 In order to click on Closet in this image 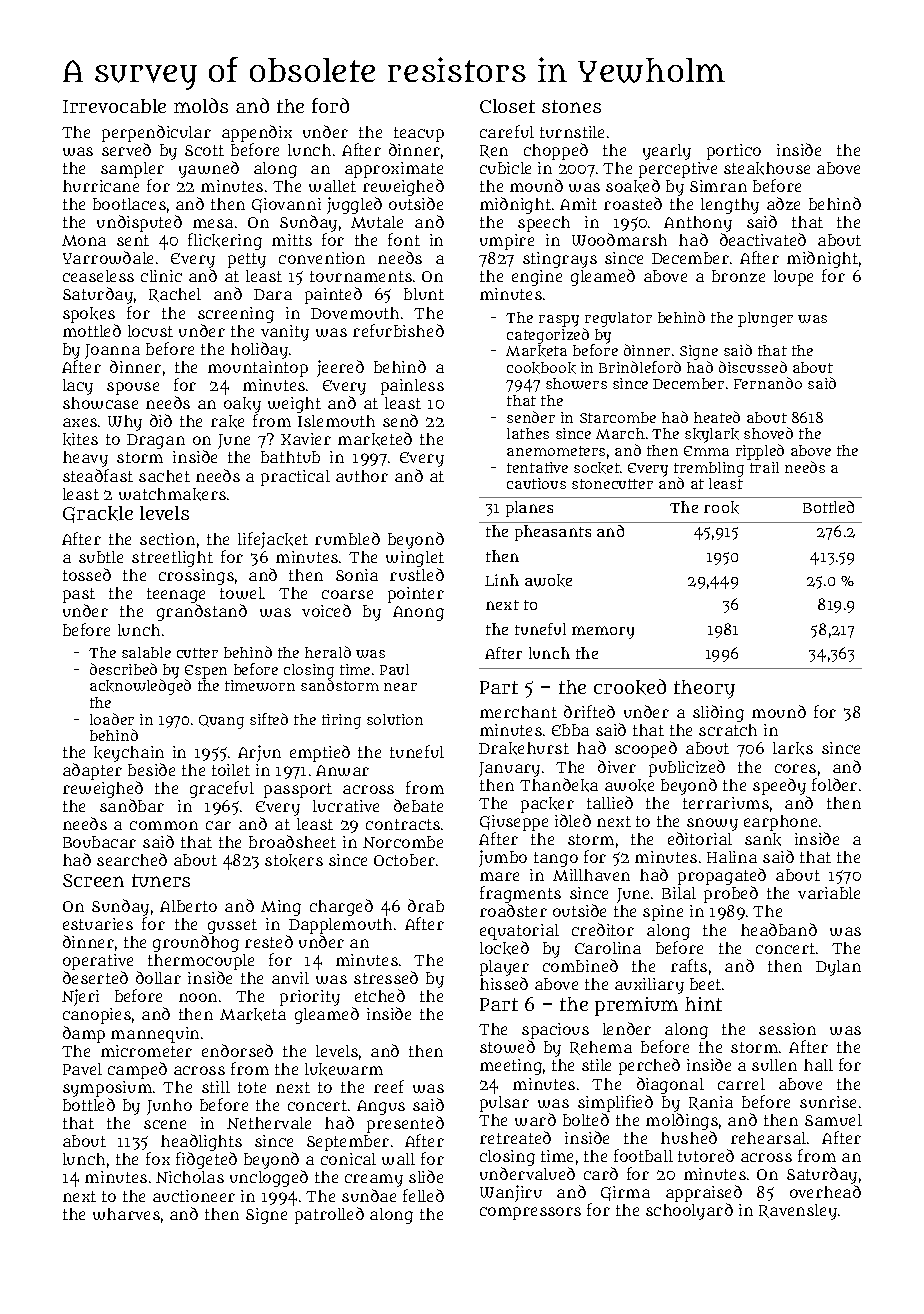, I will do `click(507, 106)`.
